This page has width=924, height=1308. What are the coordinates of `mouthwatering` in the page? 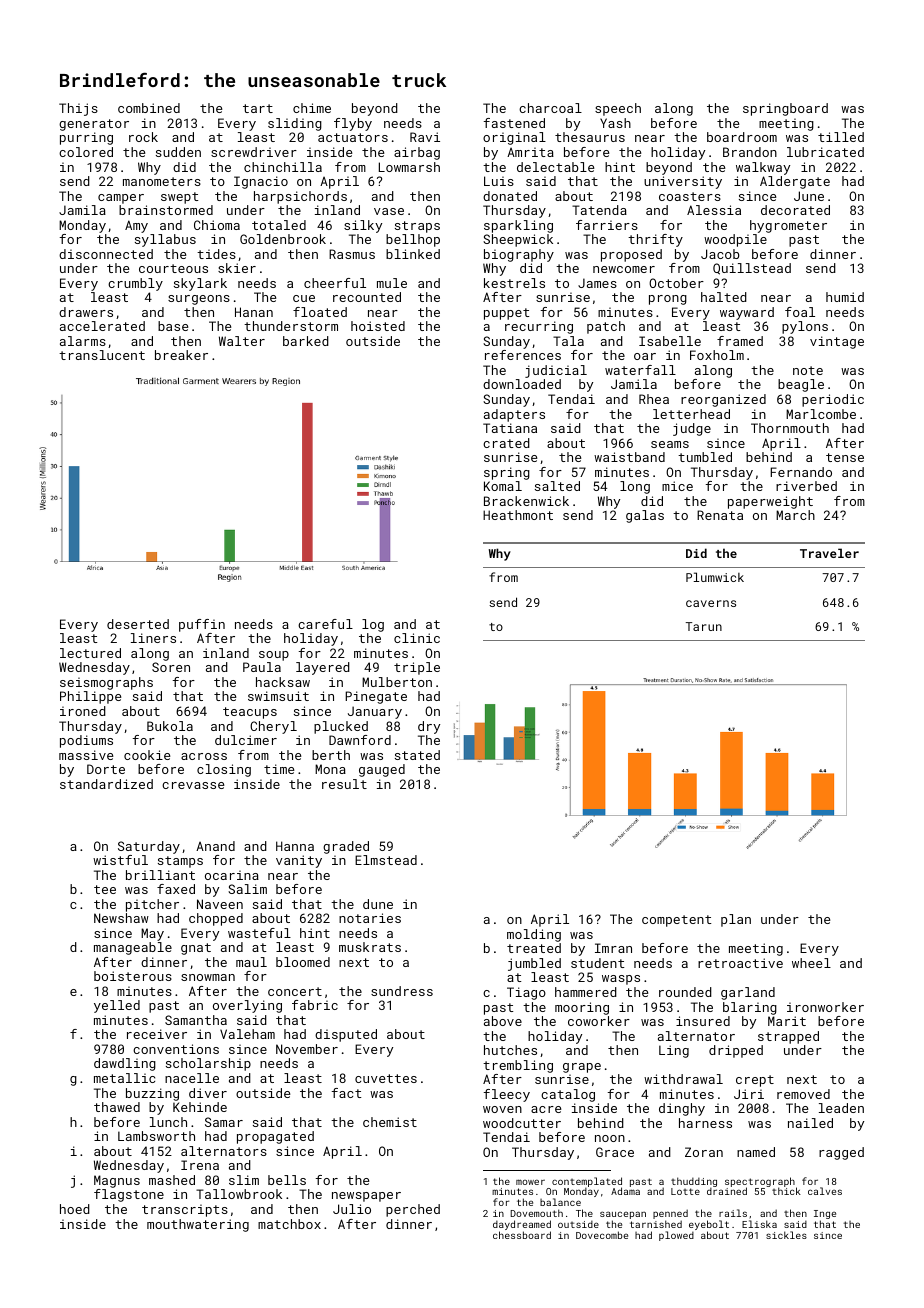 It's located at (198, 1225).
